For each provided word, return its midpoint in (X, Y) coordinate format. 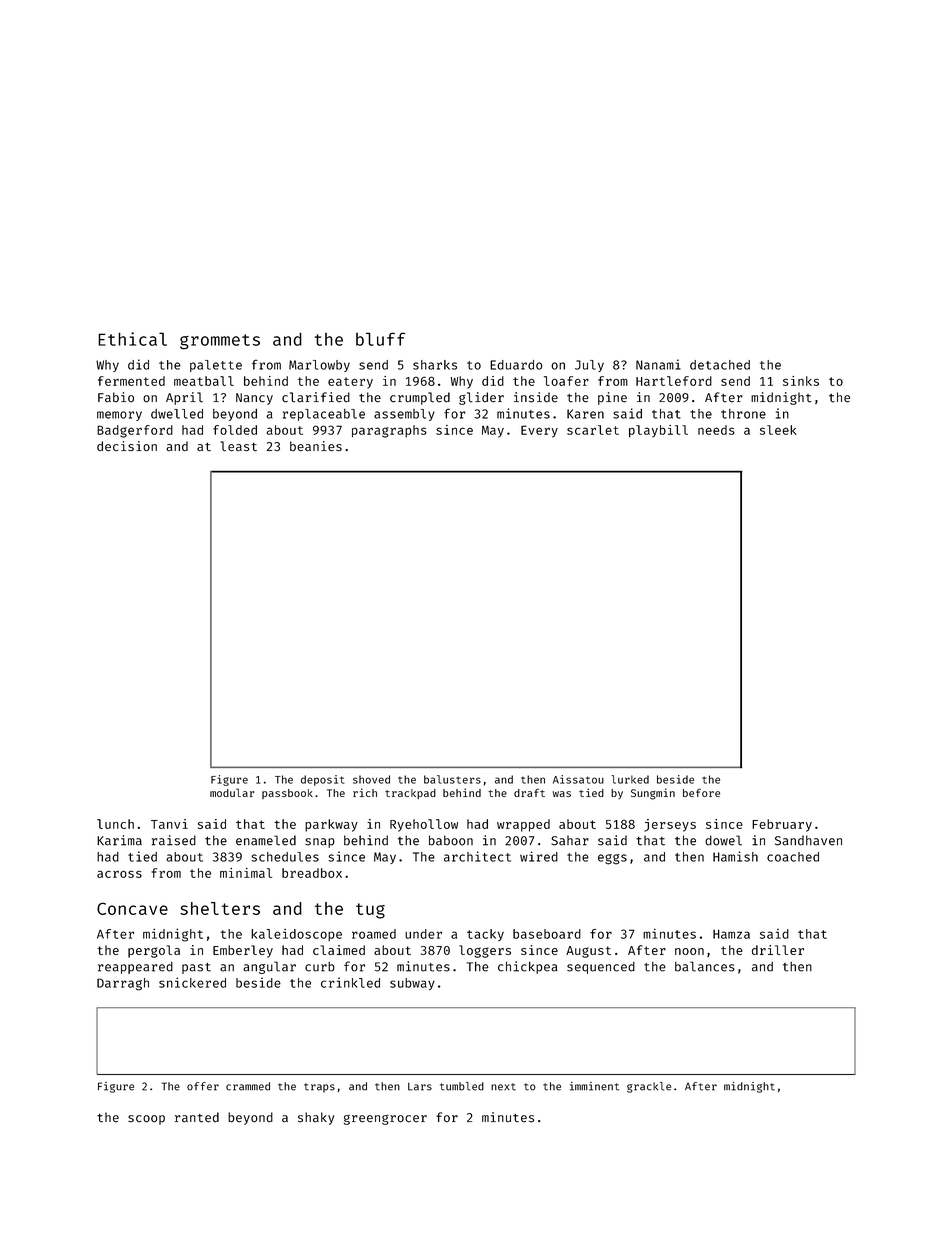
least (238, 446)
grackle (649, 1087)
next (503, 1087)
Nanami (658, 364)
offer (203, 1086)
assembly (404, 415)
